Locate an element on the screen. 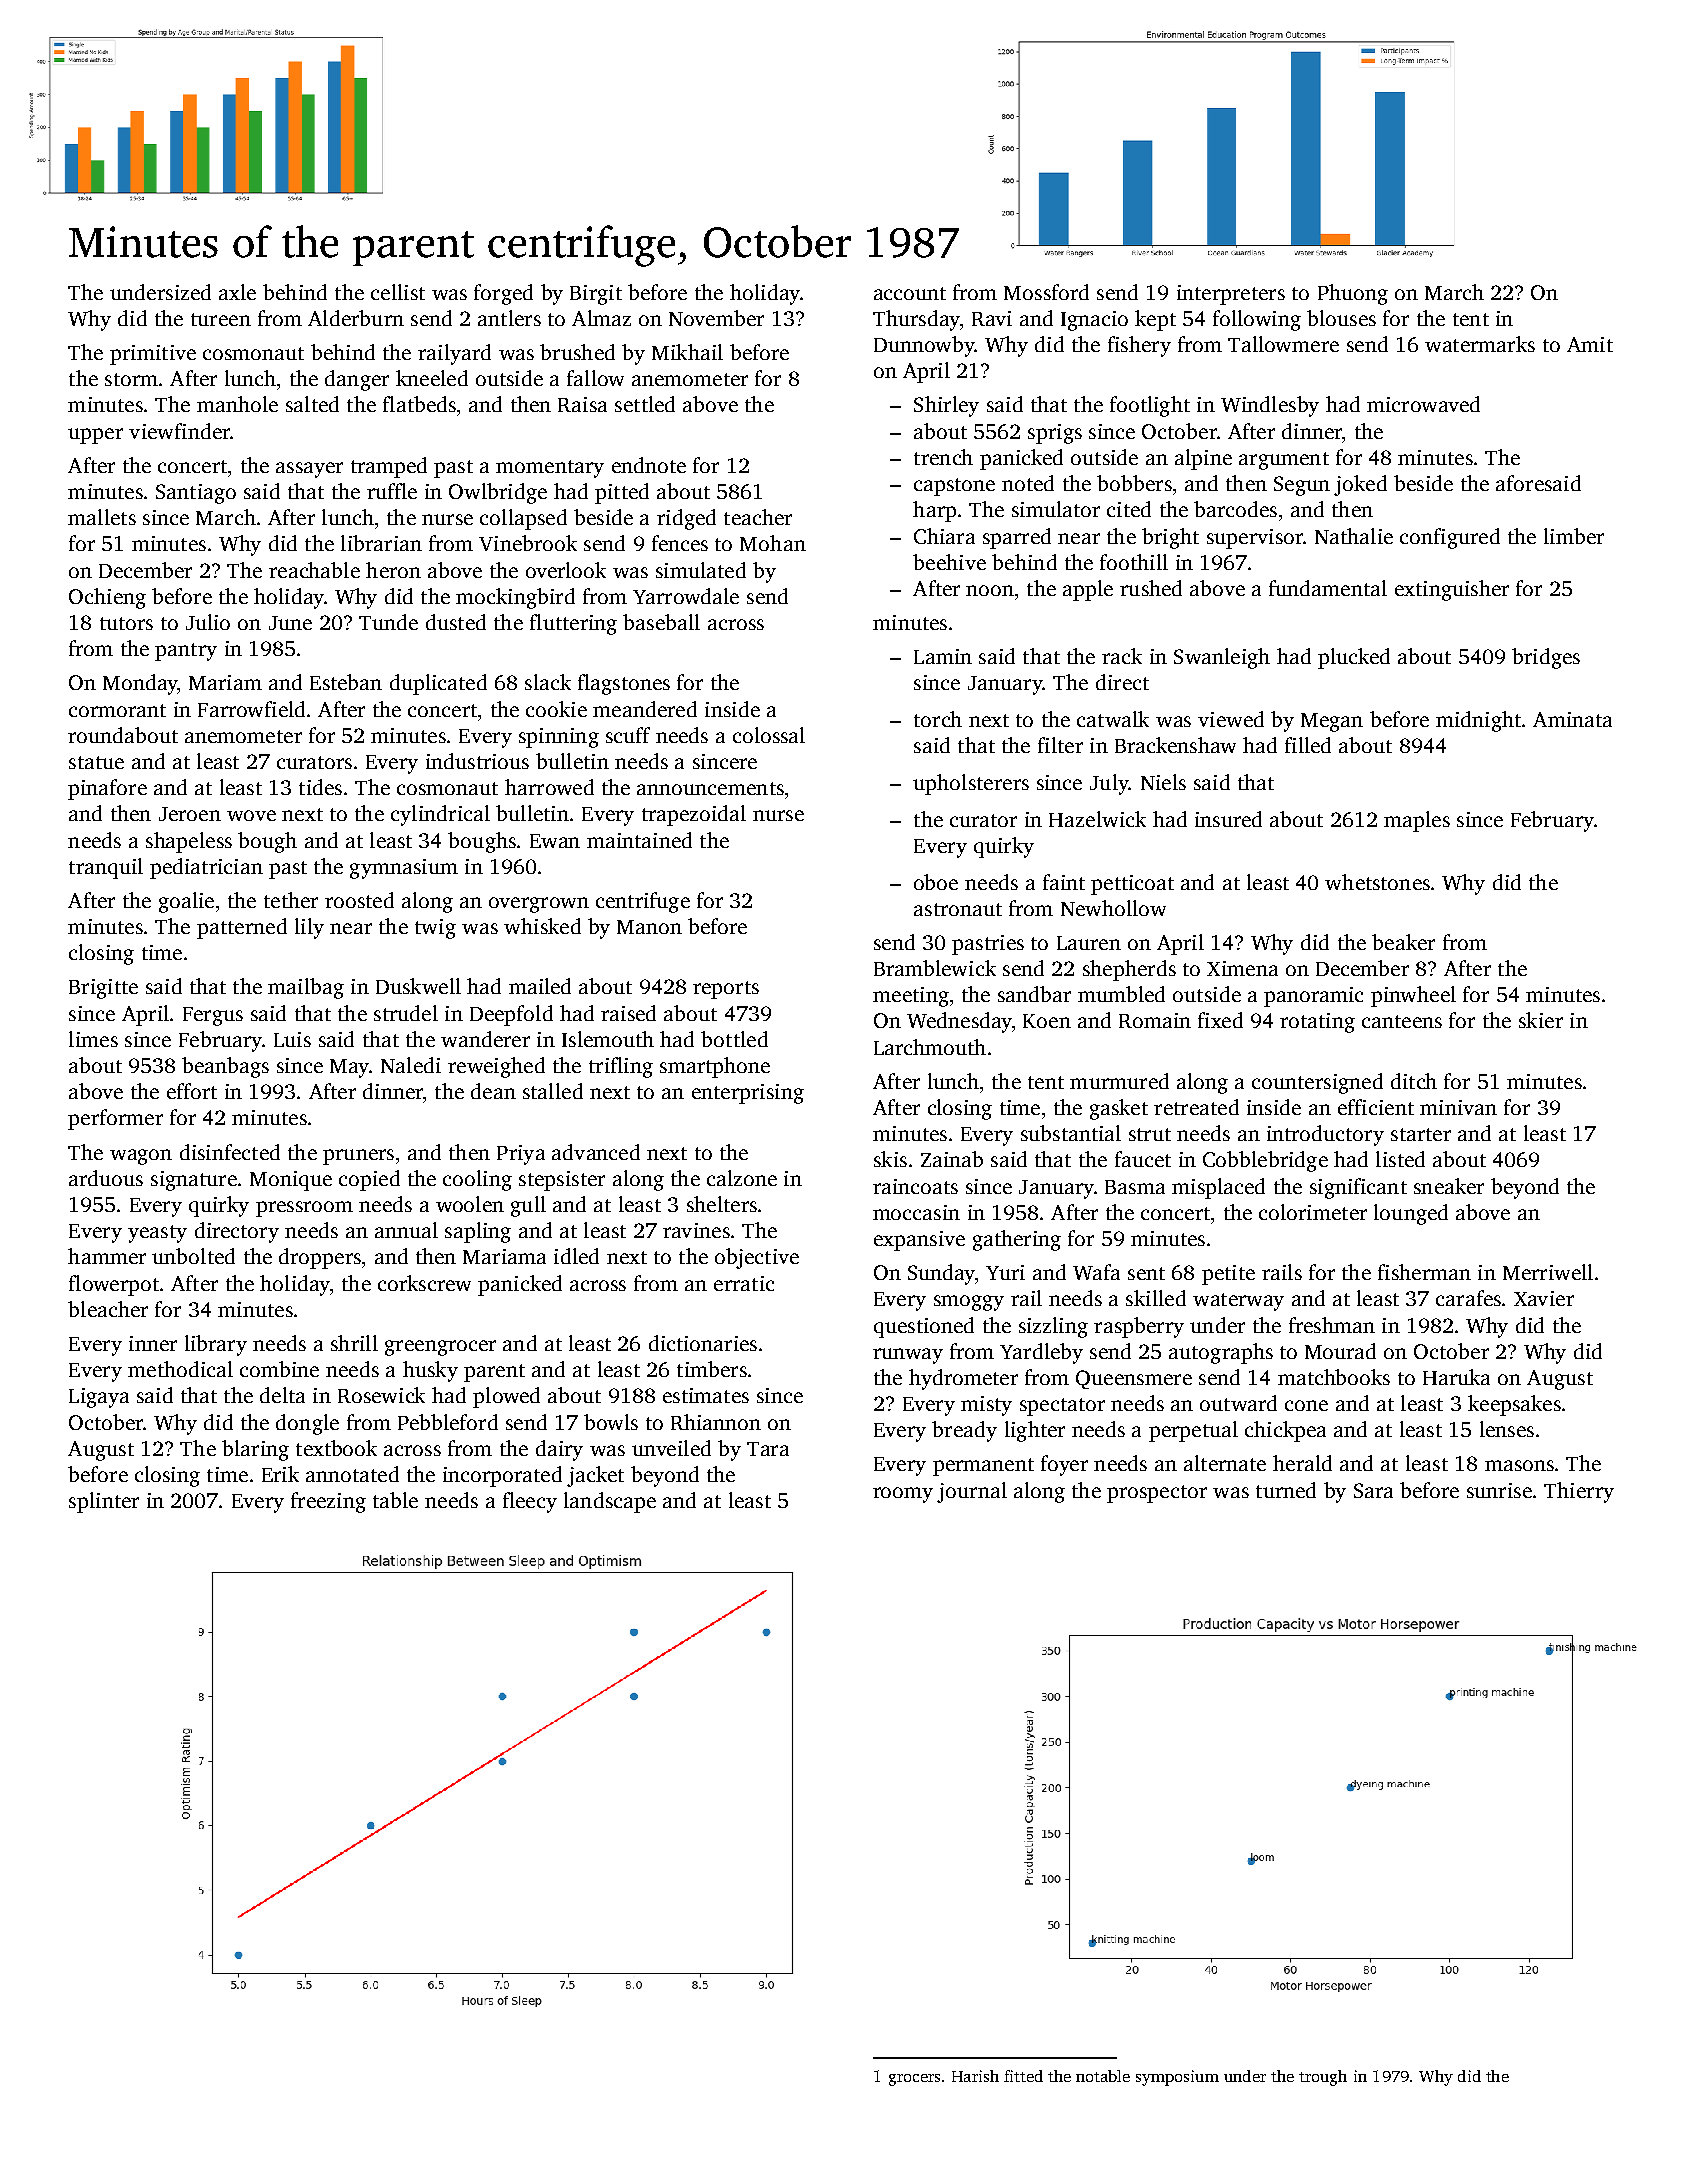 The width and height of the screenshot is (1683, 2178). Aminata is located at coordinates (1572, 719).
